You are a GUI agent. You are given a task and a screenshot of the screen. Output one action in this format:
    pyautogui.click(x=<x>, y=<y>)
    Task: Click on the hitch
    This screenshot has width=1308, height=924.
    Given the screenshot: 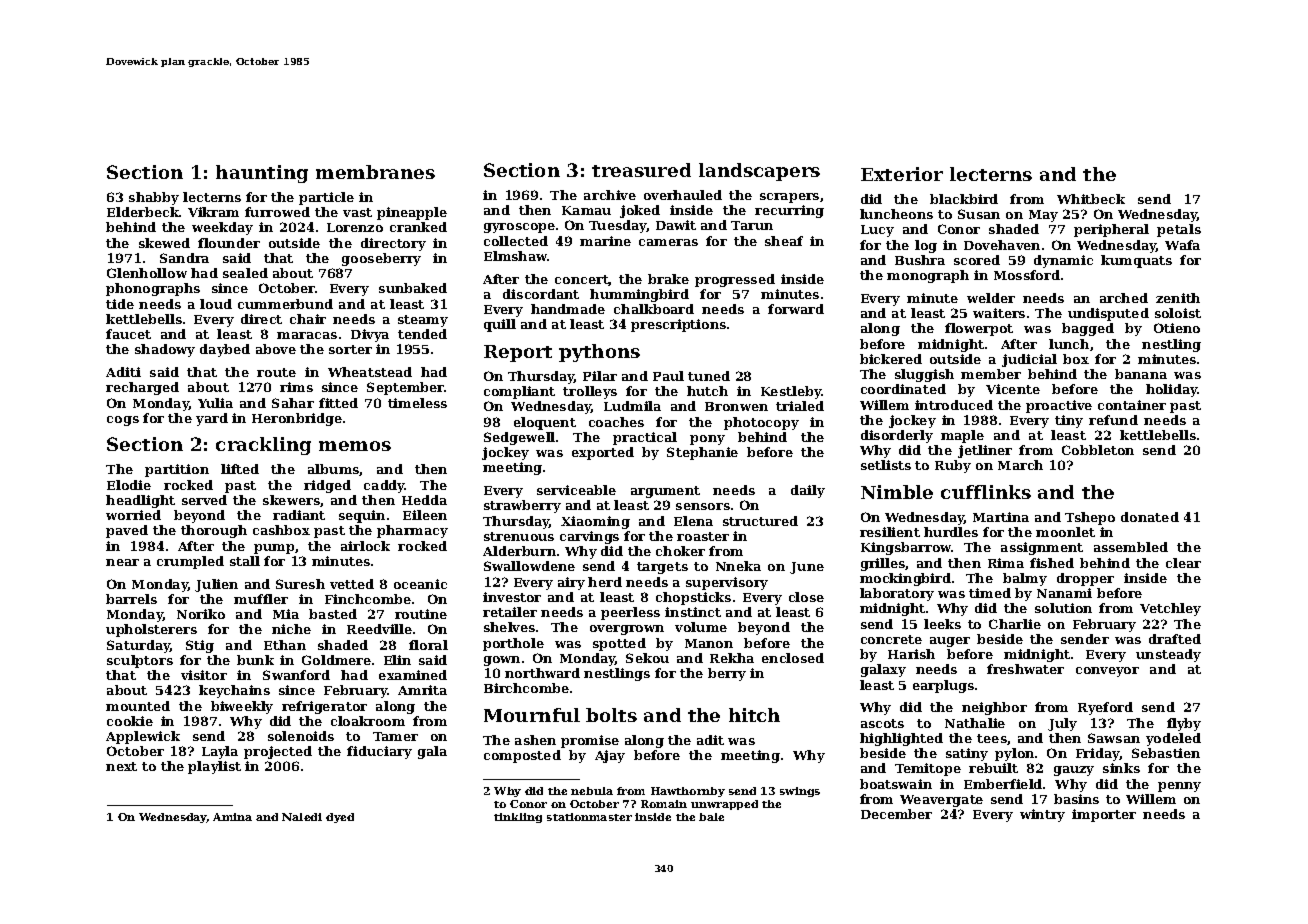 What is the action you would take?
    pyautogui.click(x=754, y=715)
